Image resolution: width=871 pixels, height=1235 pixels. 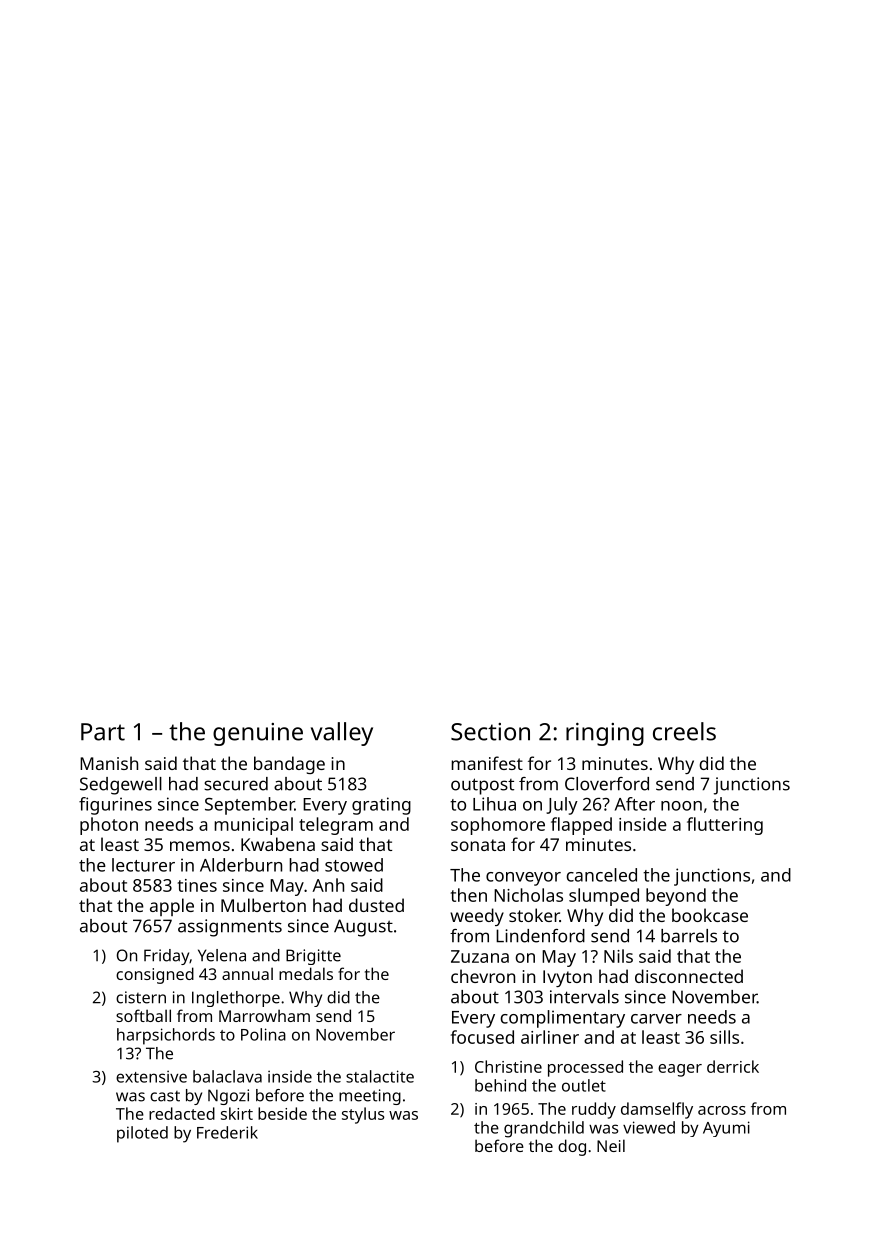 What do you see at coordinates (684, 731) in the screenshot?
I see `creels` at bounding box center [684, 731].
